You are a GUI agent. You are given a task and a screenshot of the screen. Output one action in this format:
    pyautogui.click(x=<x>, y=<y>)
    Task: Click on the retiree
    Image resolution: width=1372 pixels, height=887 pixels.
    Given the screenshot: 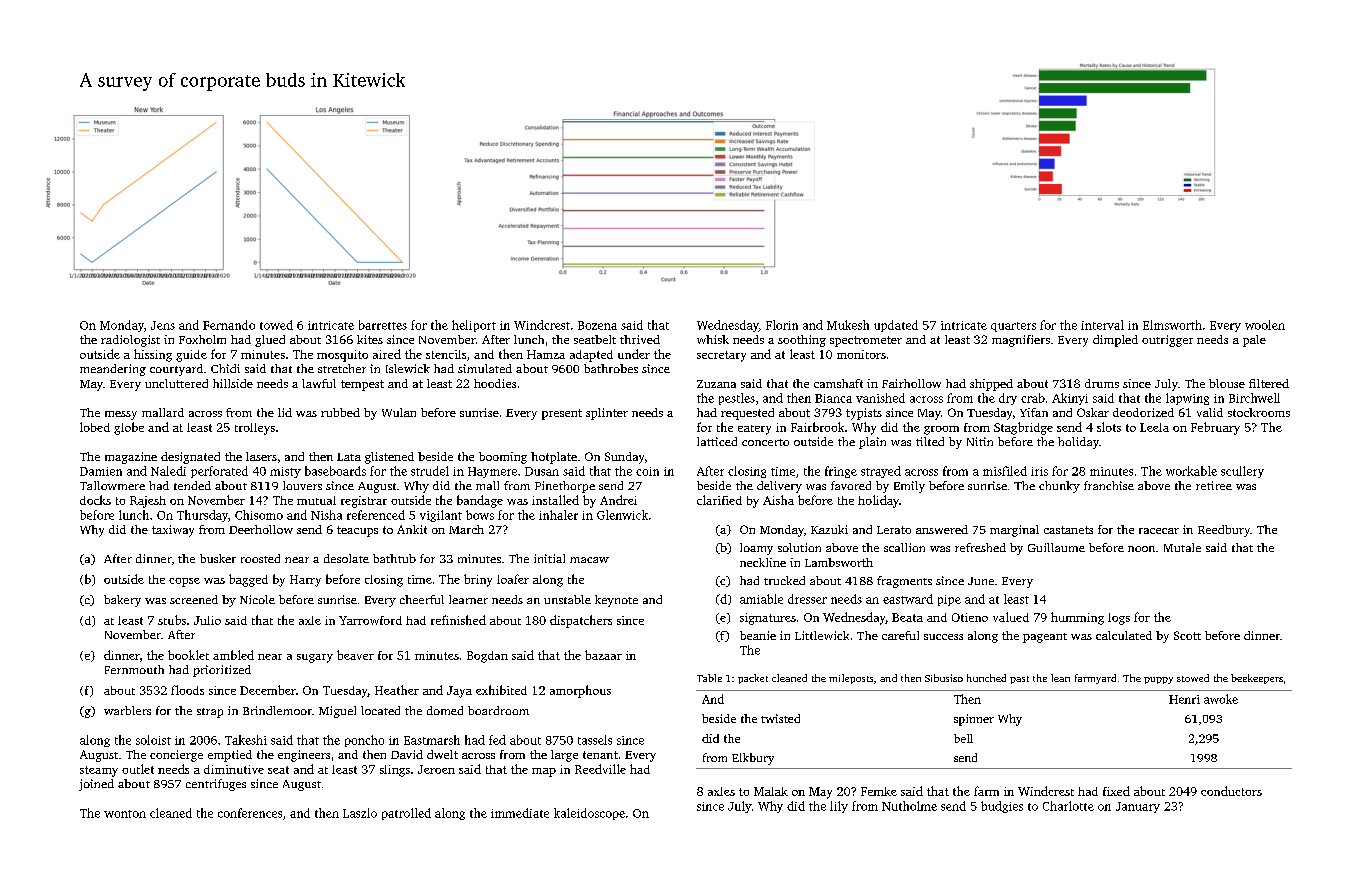 What is the action you would take?
    pyautogui.click(x=1214, y=485)
